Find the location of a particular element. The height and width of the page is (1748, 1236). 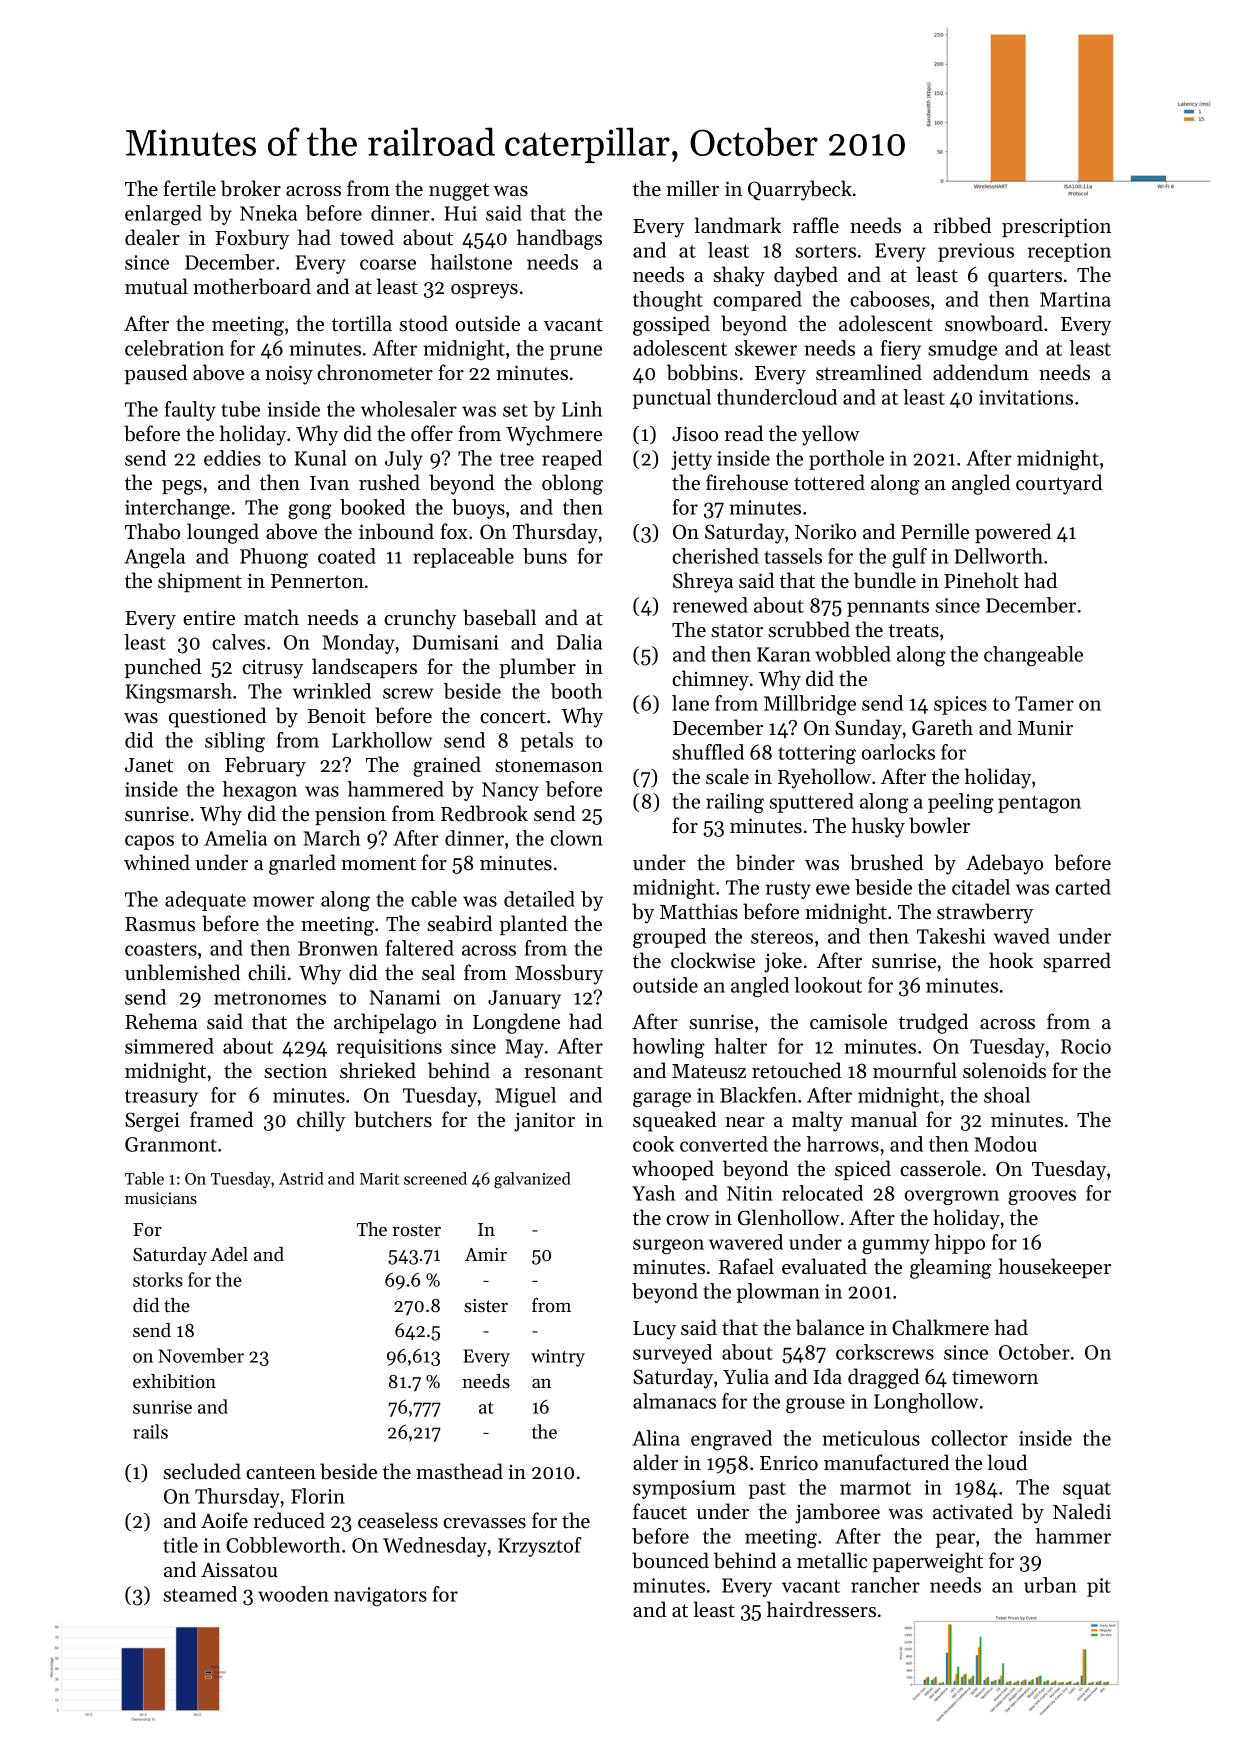

steamed is located at coordinates (200, 1594).
